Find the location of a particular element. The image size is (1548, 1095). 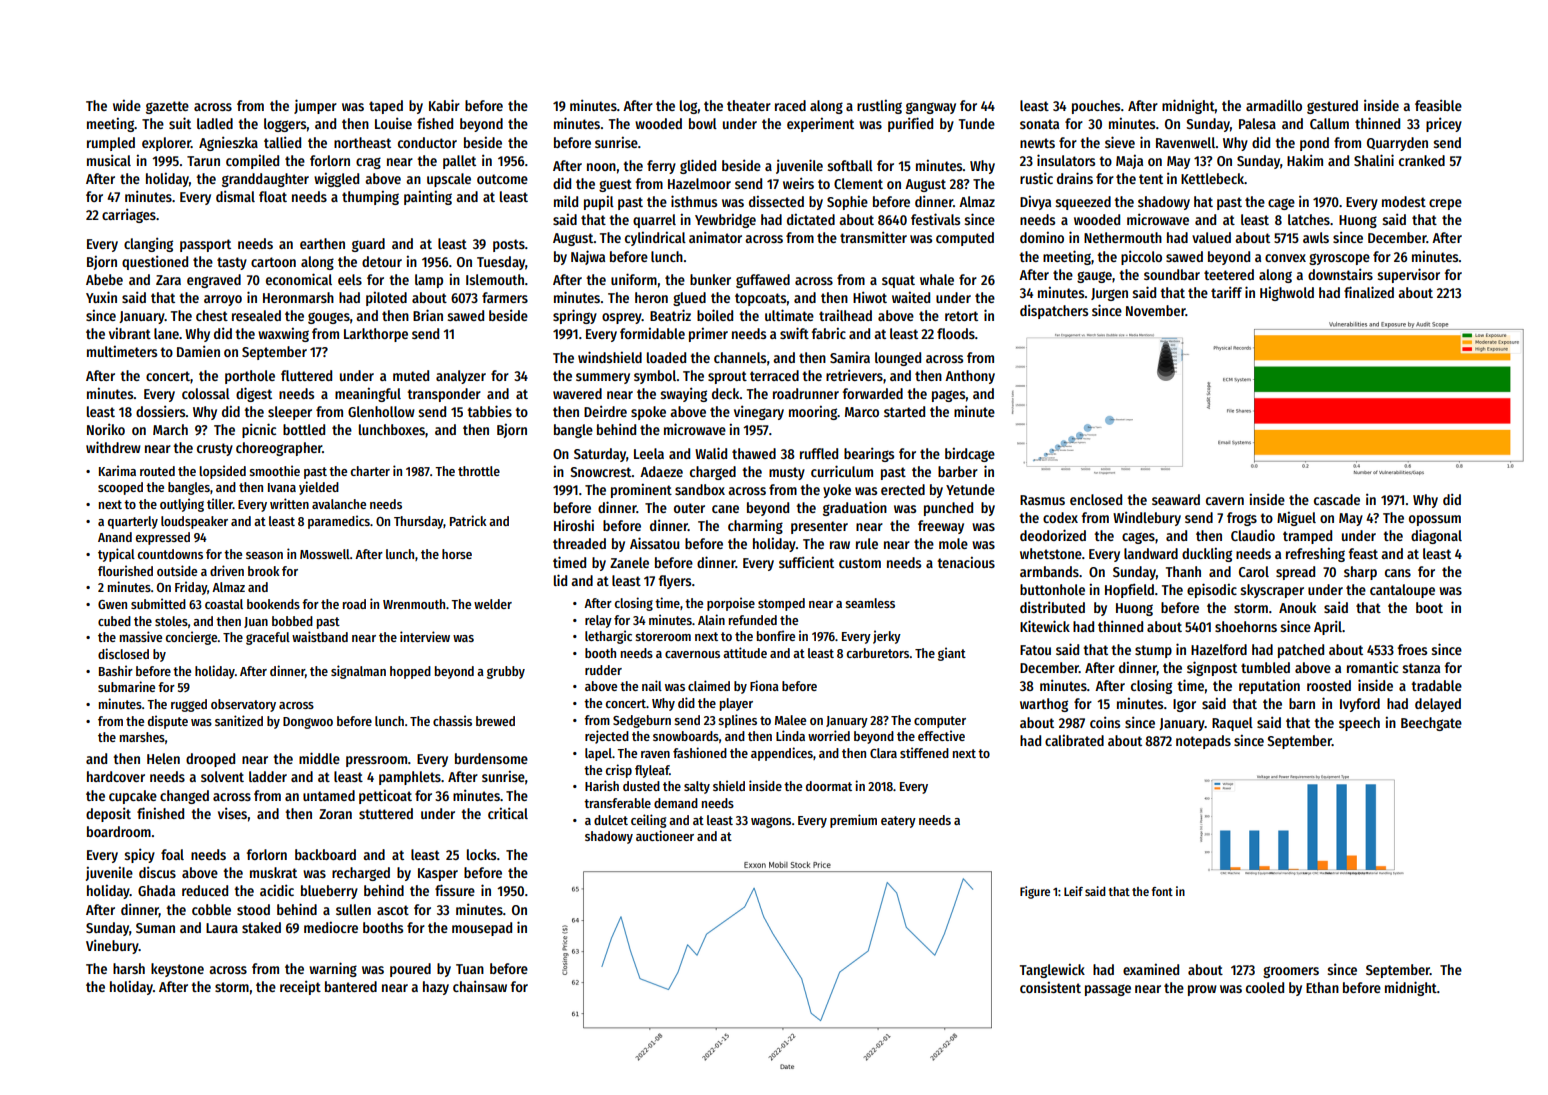

Kabir is located at coordinates (444, 105).
